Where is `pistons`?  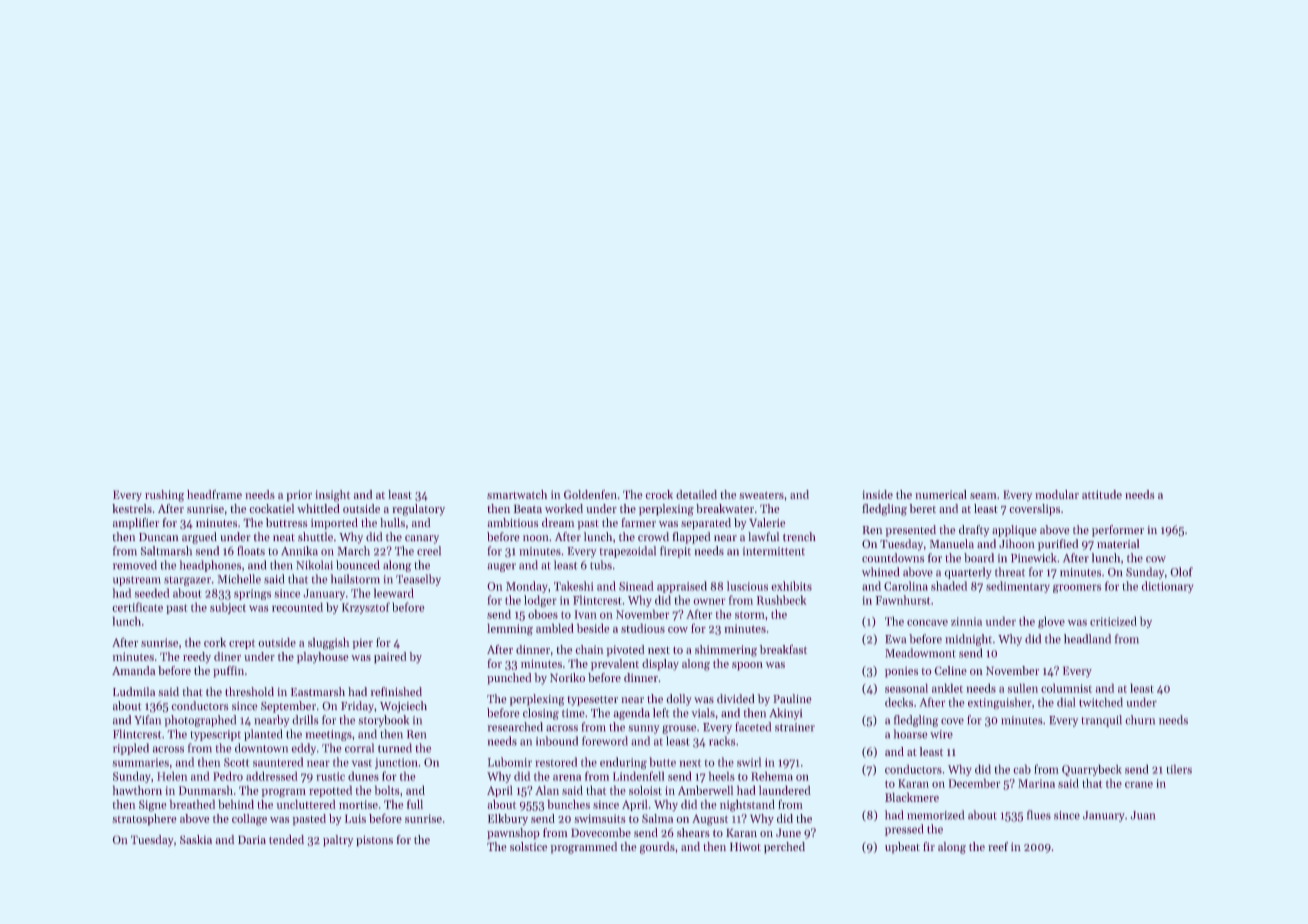 pistons is located at coordinates (374, 841).
